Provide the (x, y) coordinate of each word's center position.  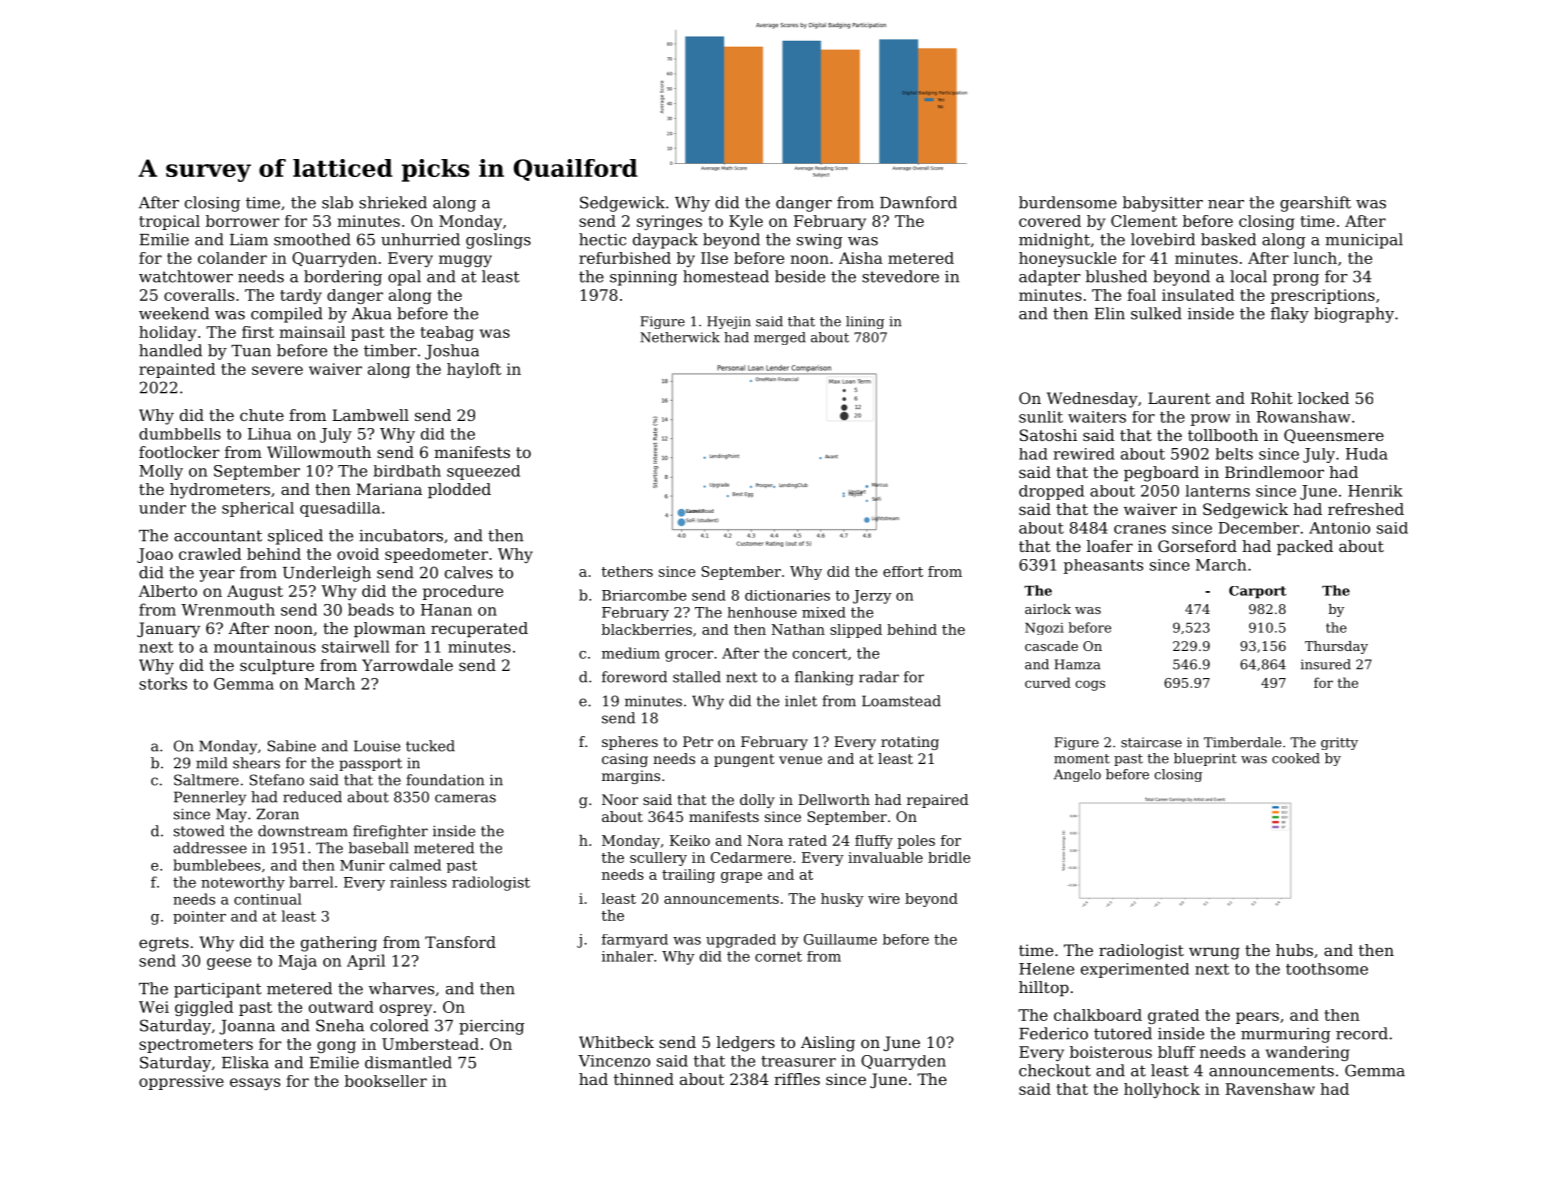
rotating (910, 743)
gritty (1339, 743)
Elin (1109, 313)
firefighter (390, 832)
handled (170, 350)
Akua (372, 313)
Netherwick (680, 337)
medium (631, 653)
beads (371, 609)
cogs (1090, 685)
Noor (620, 799)
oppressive (181, 1082)
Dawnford (918, 202)
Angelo (1077, 775)
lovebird (1163, 239)
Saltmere (206, 780)
